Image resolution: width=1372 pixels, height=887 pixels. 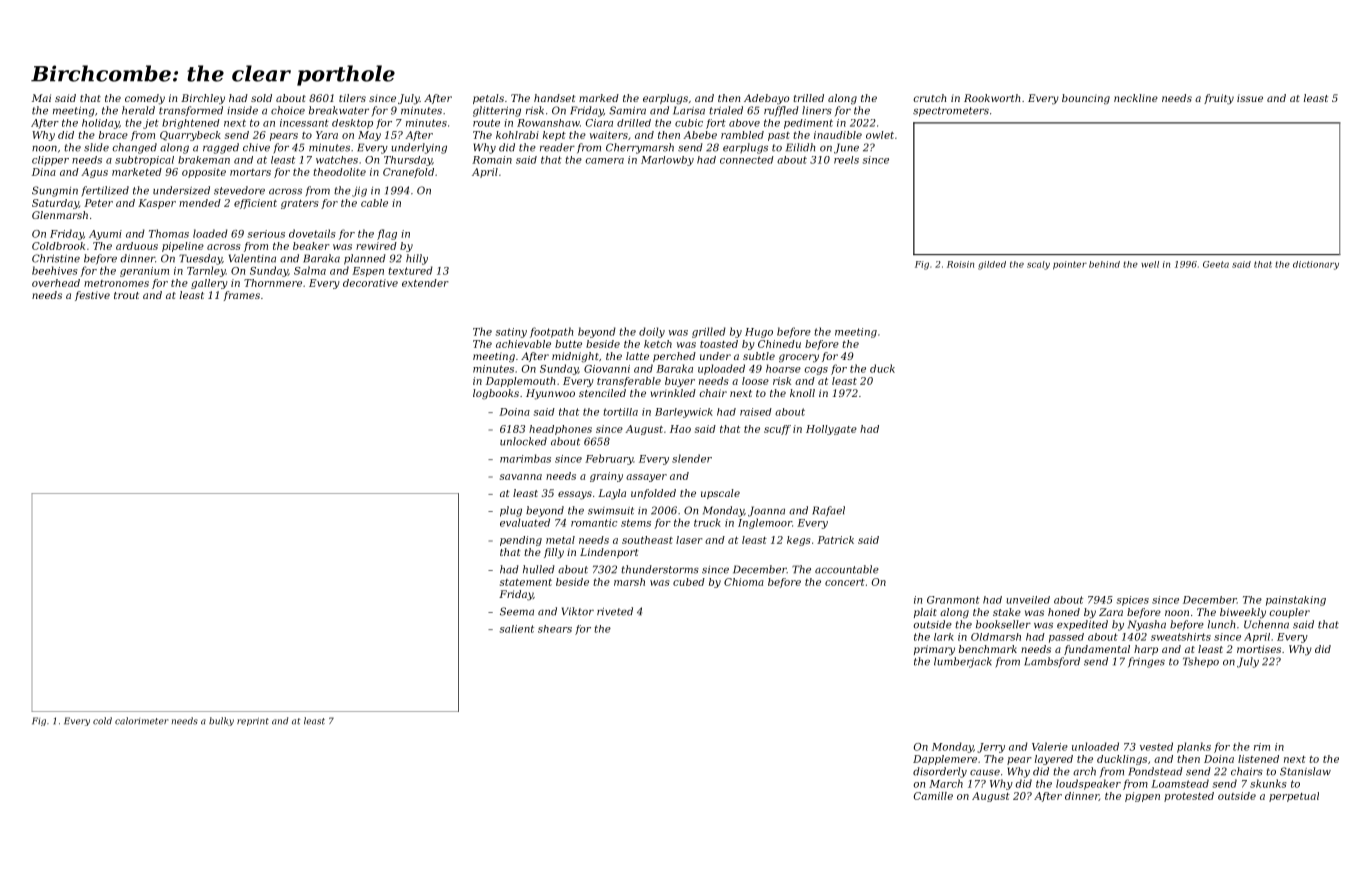 I want to click on reprint, so click(x=253, y=722).
